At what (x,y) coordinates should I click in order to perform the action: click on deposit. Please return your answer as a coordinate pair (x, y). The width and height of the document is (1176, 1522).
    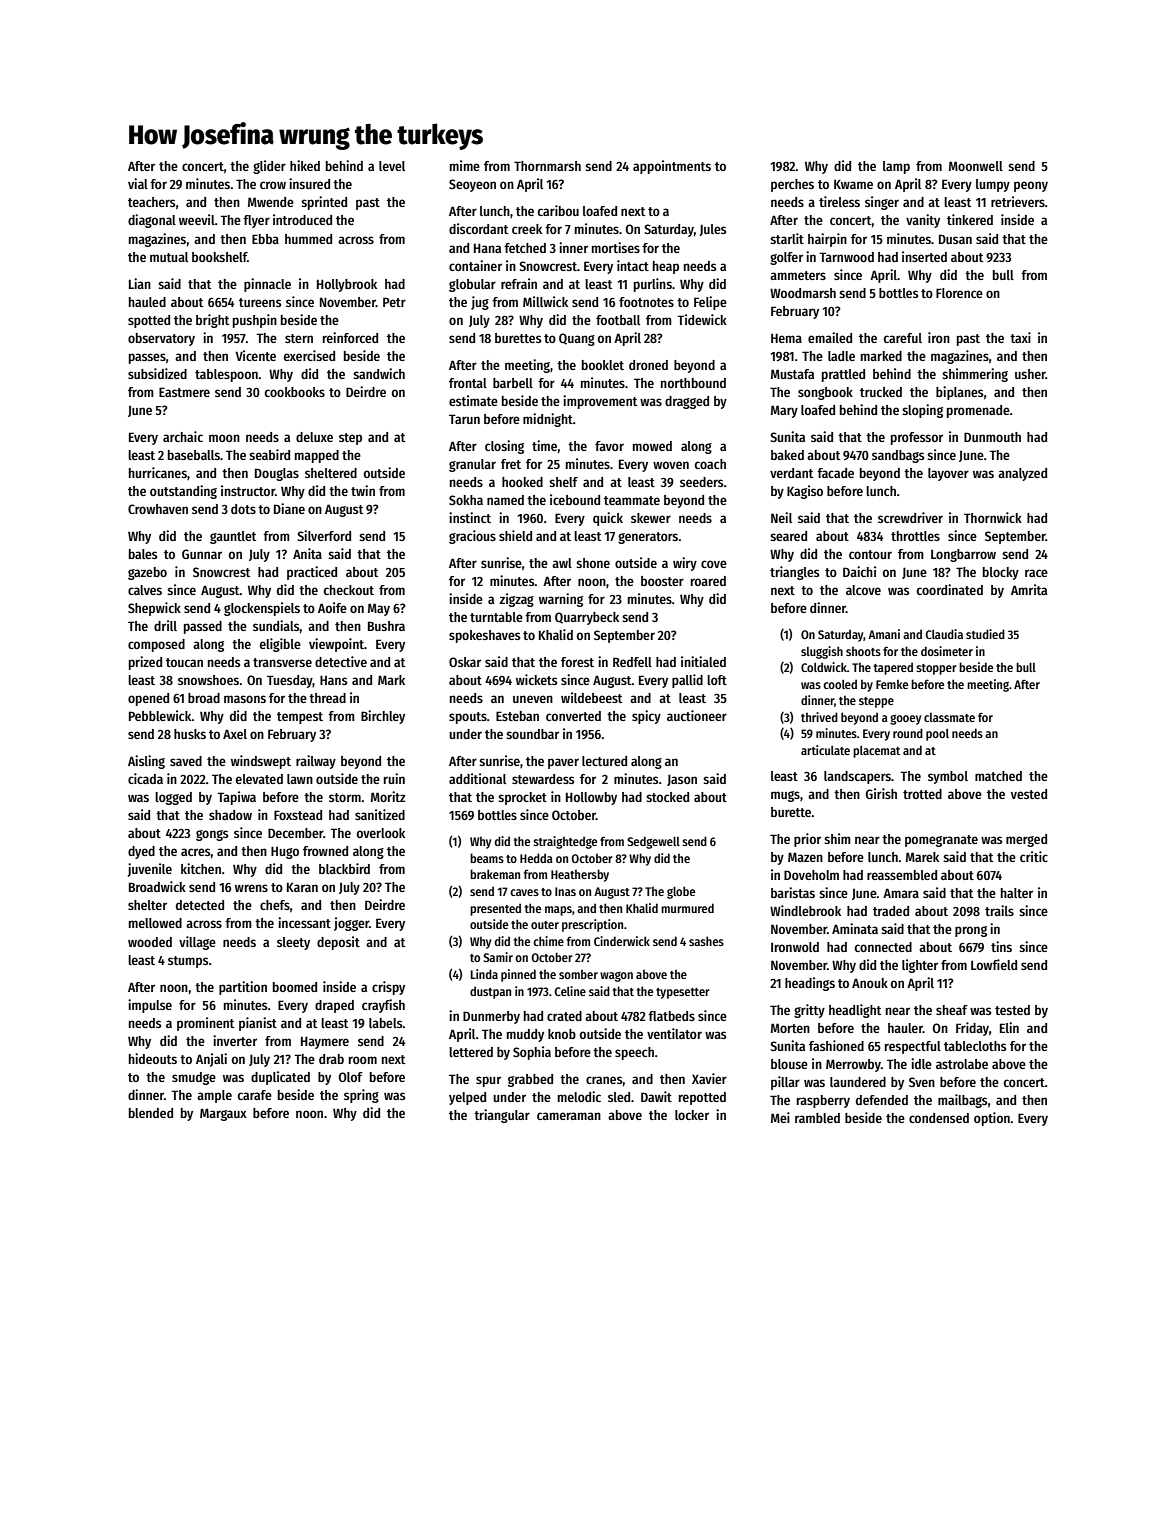
    Looking at the image, I should click on (338, 943).
